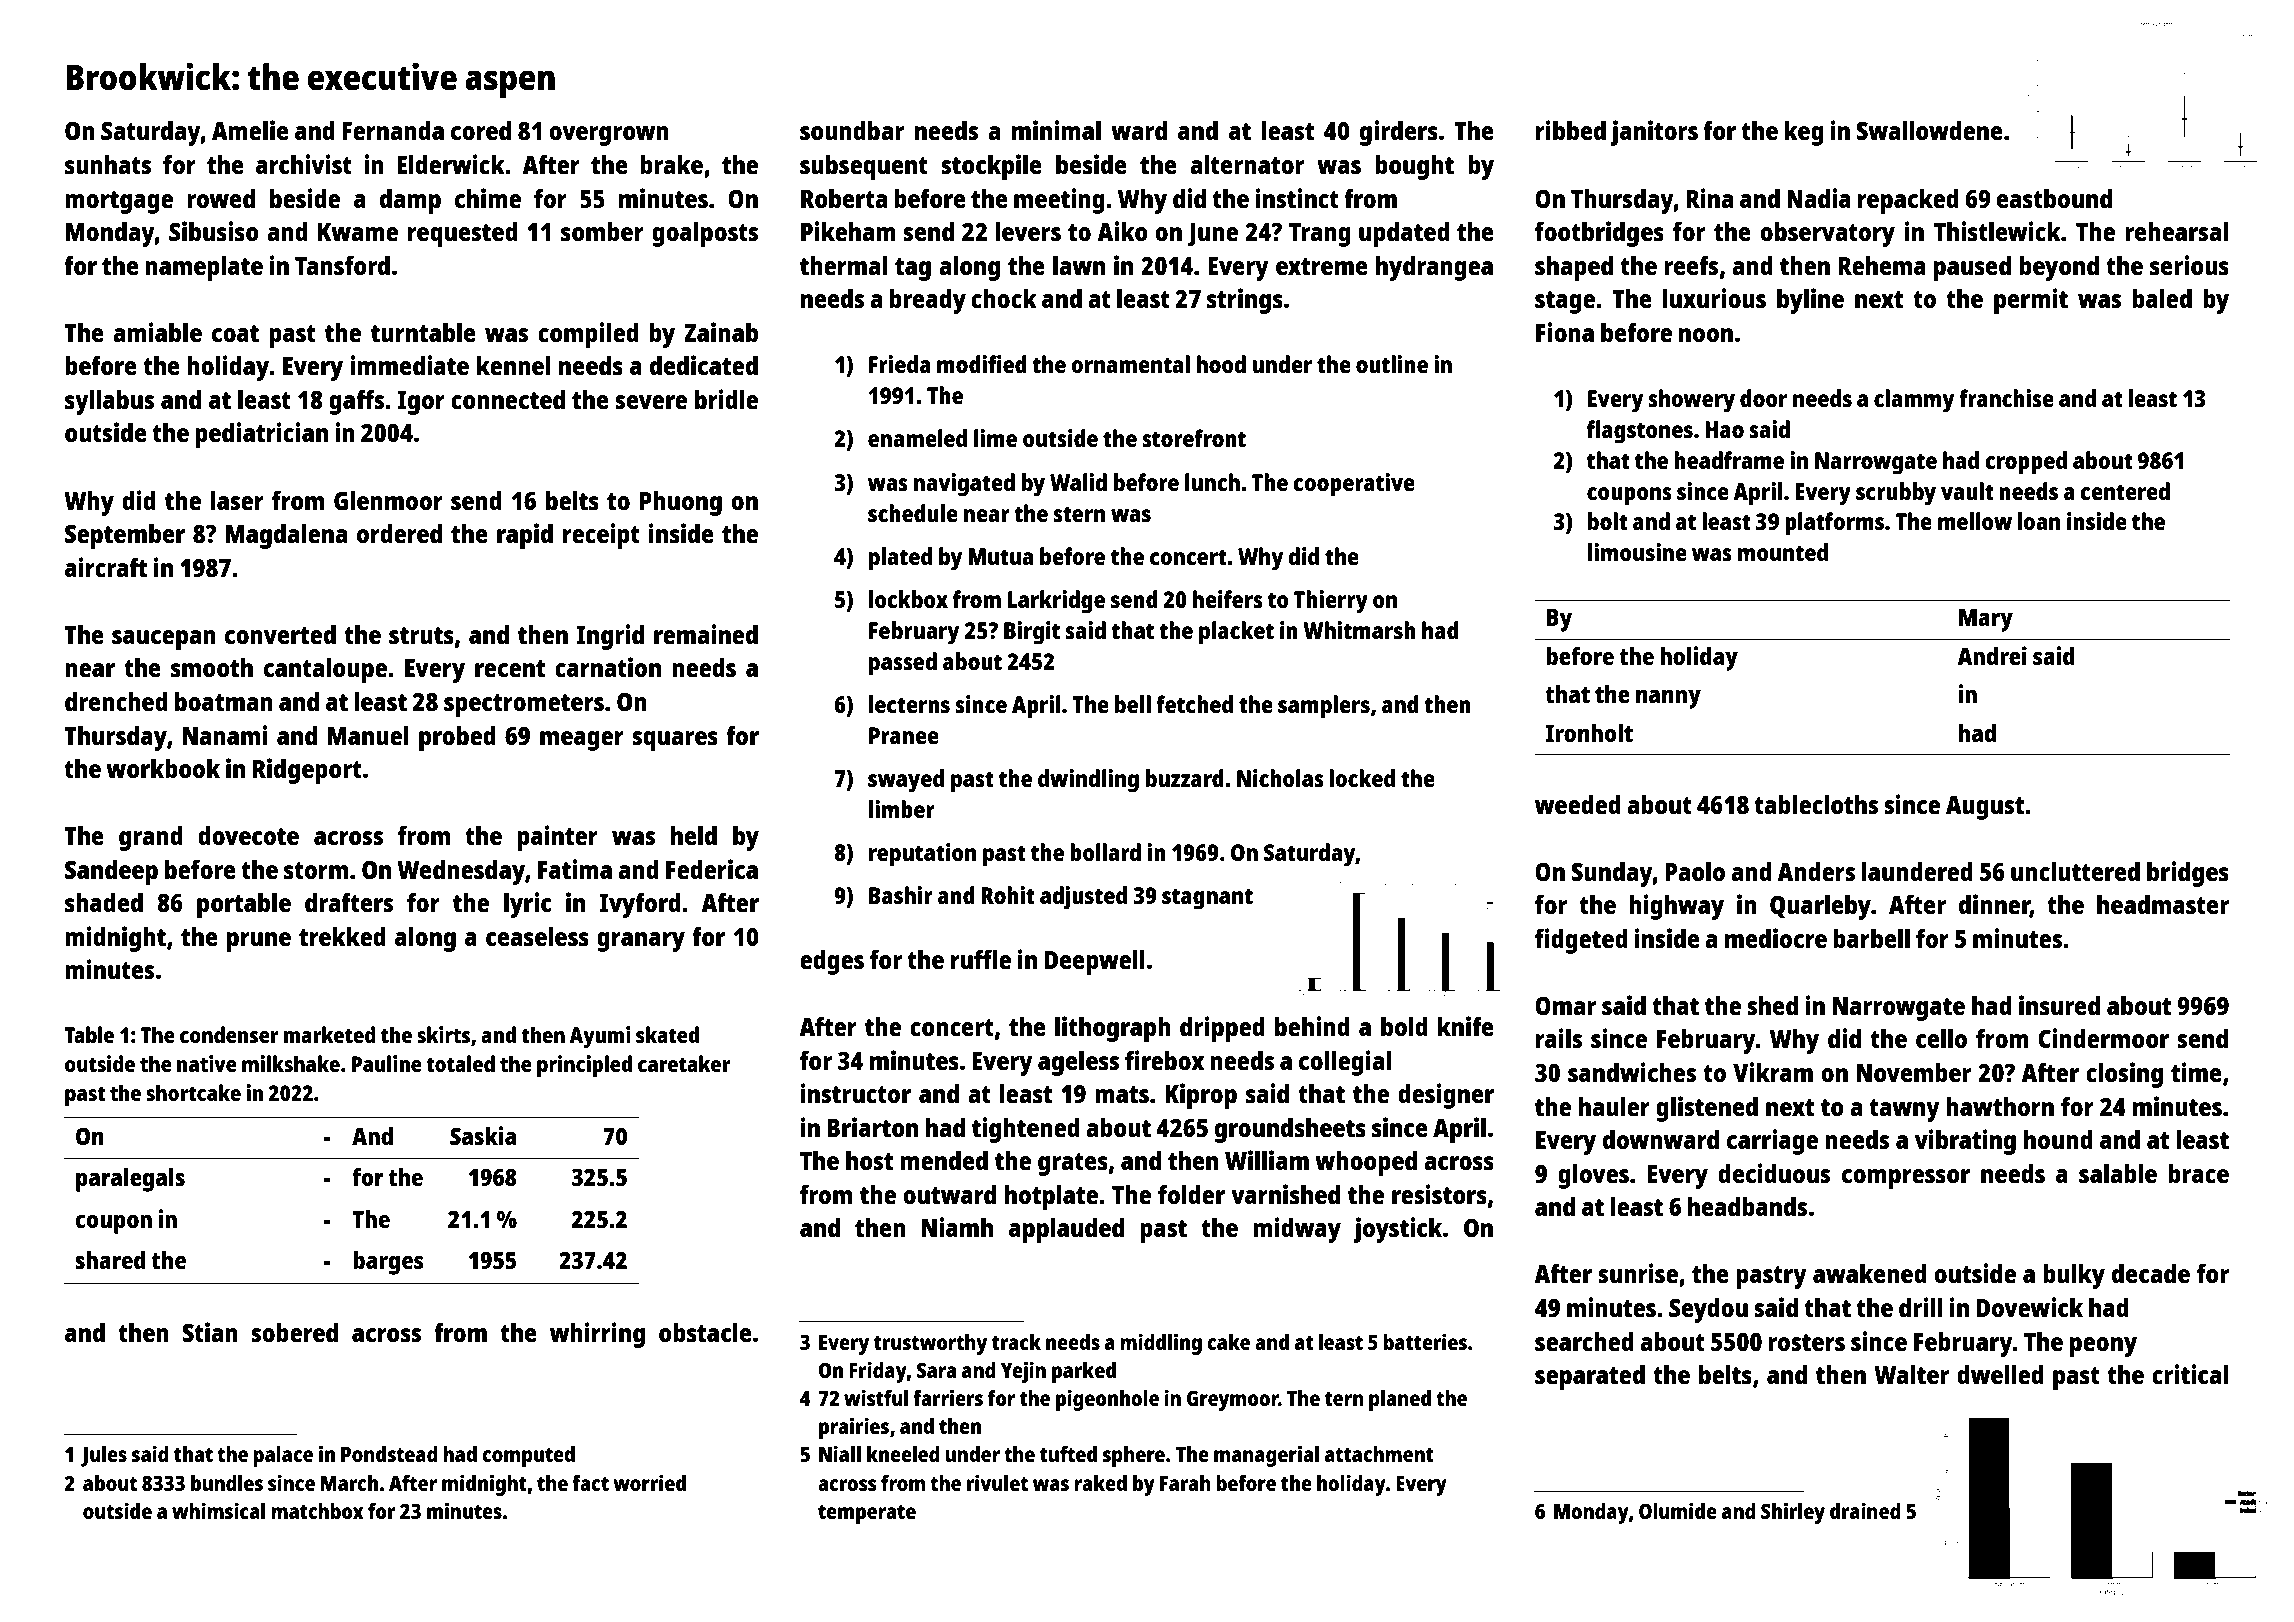  I want to click on outline, so click(1392, 364).
